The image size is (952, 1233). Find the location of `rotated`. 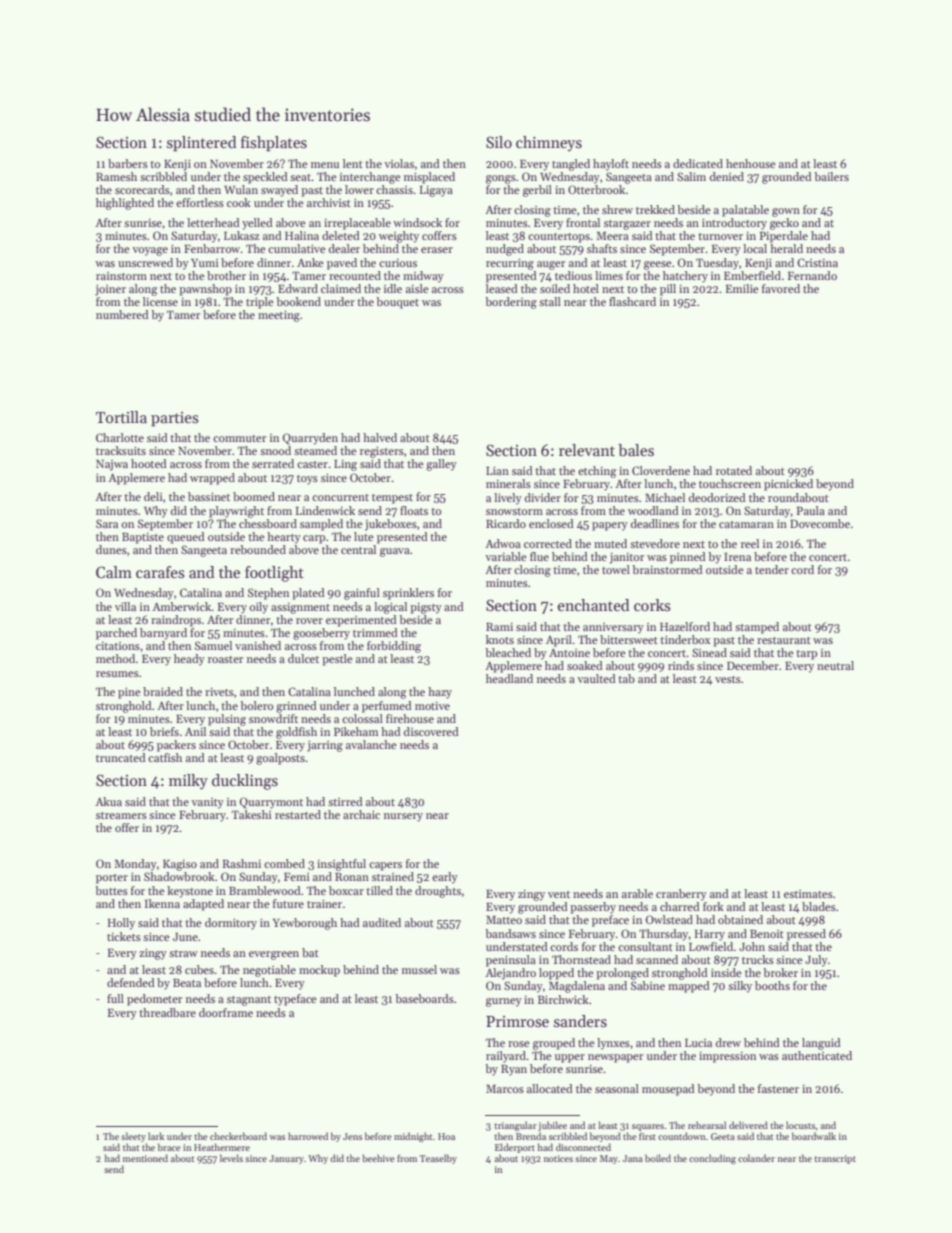

rotated is located at coordinates (734, 470).
